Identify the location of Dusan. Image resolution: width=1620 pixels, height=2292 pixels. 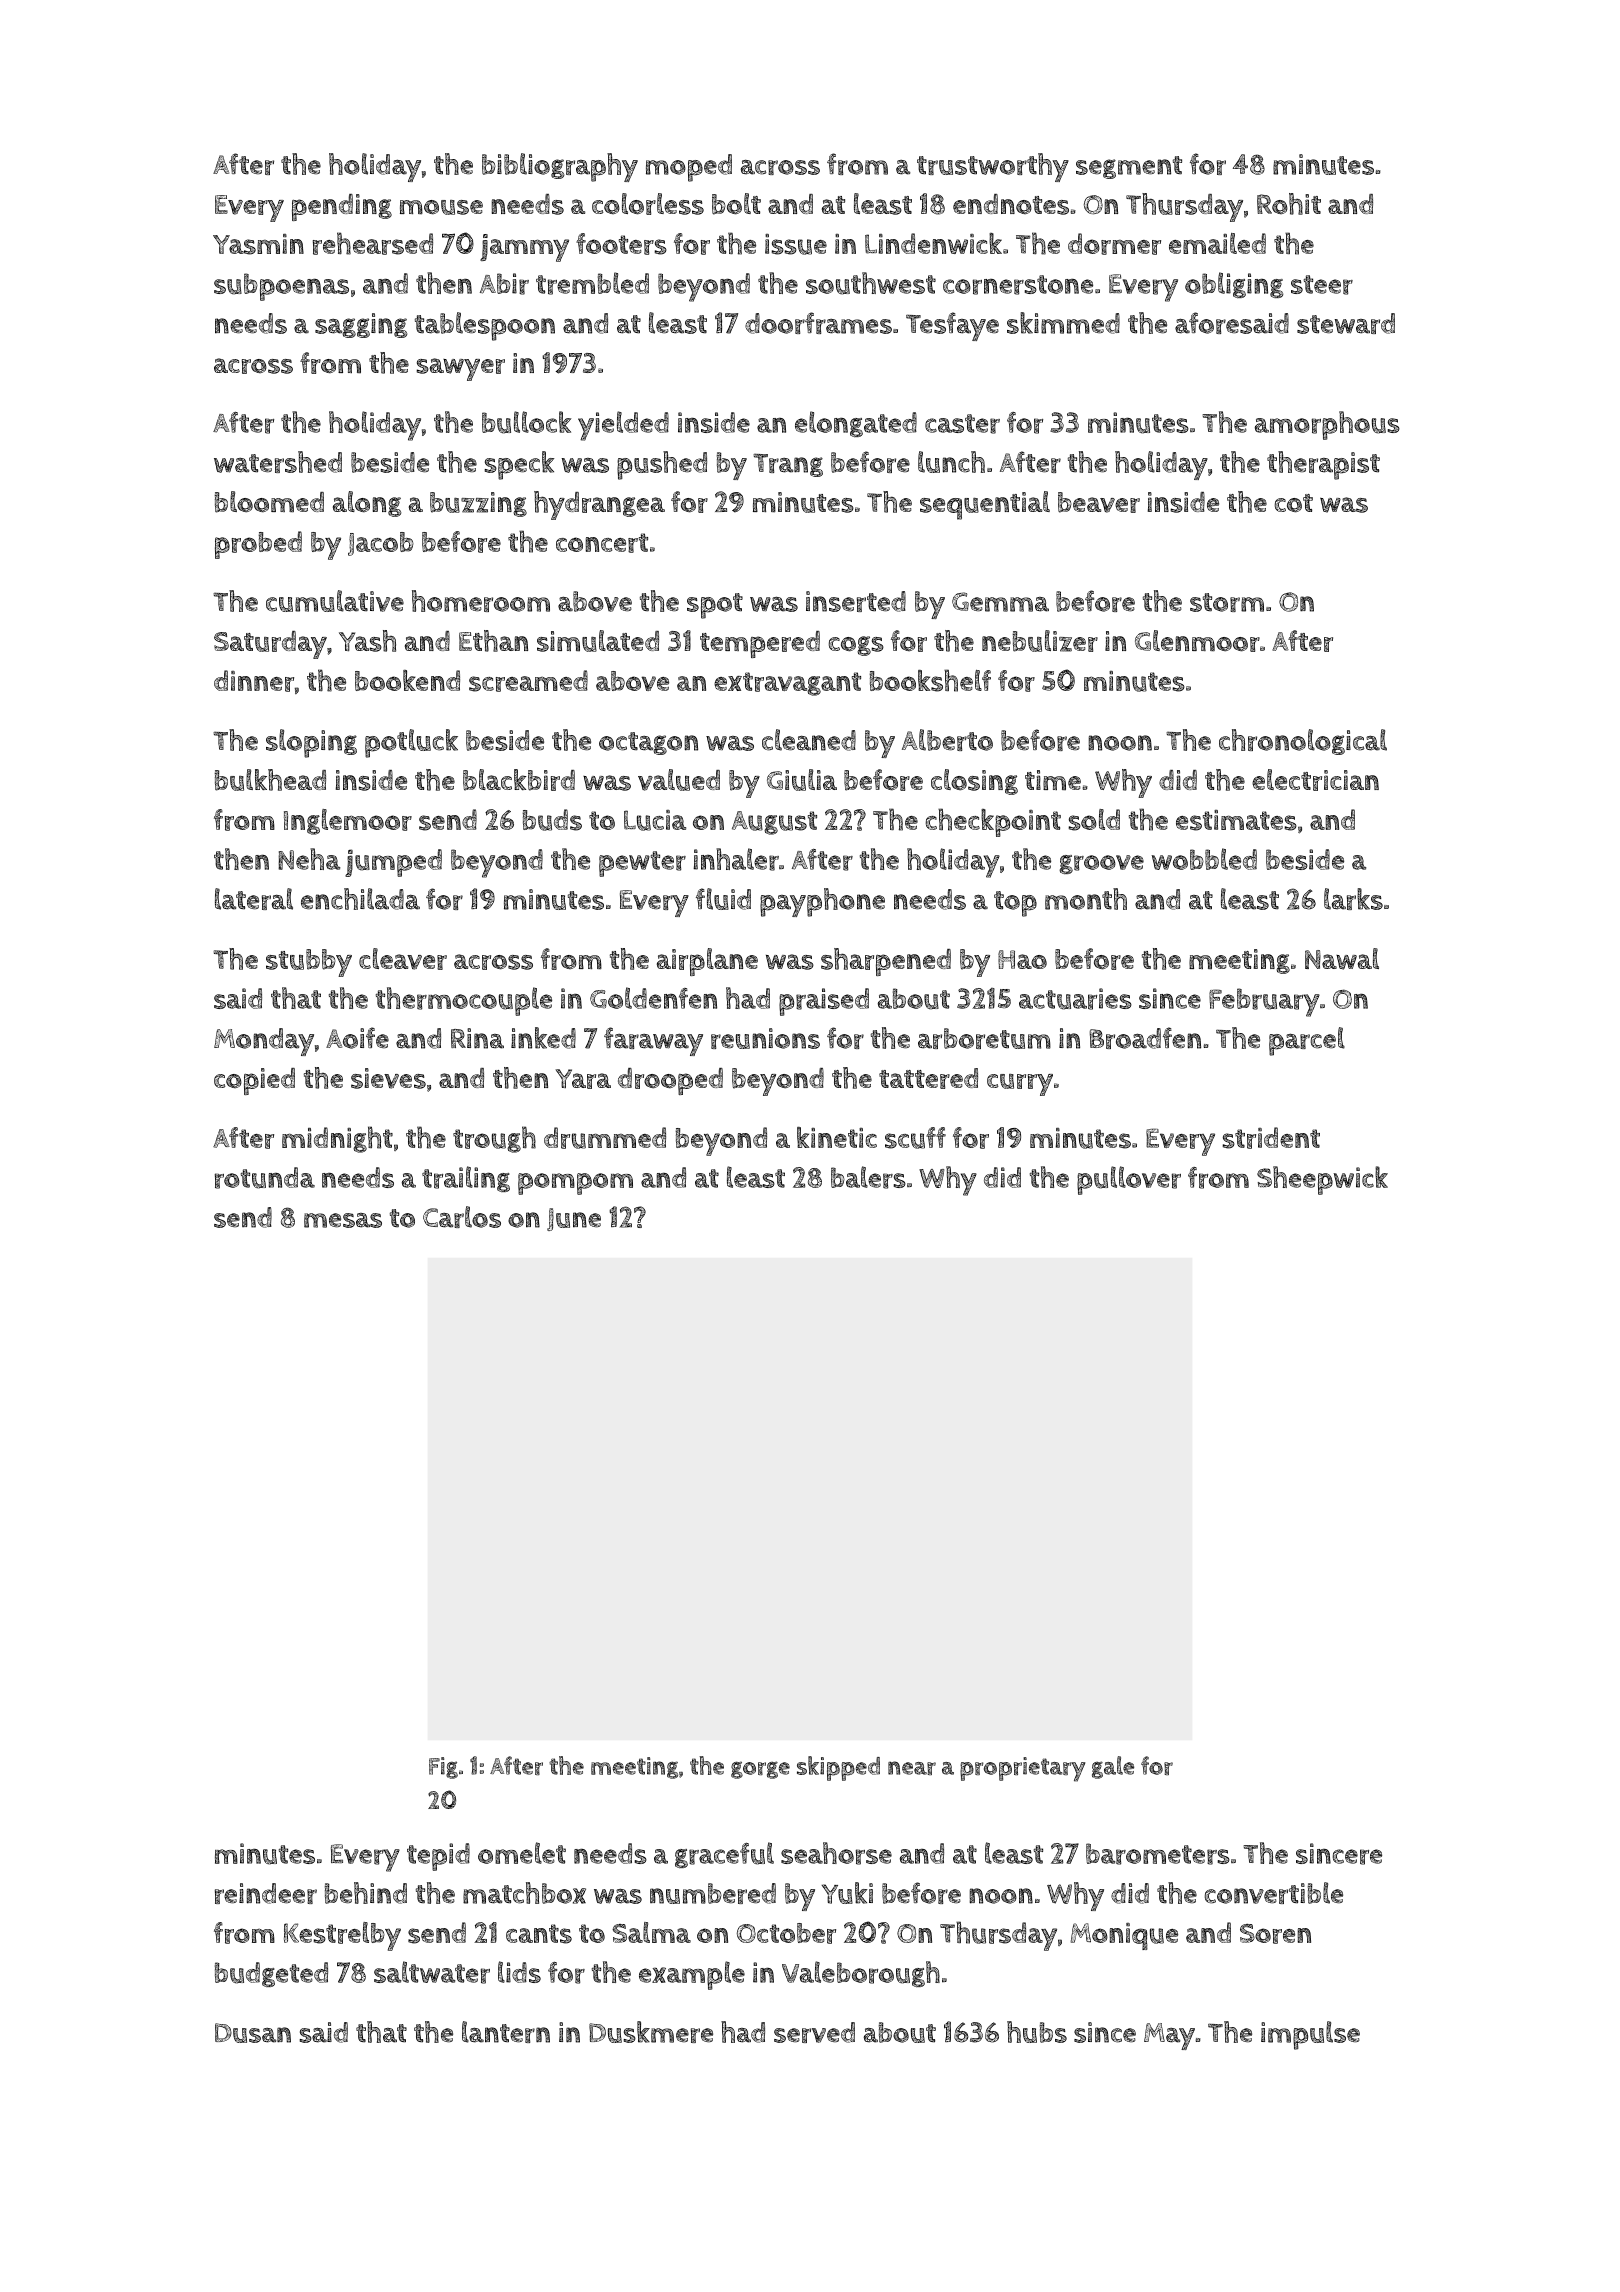
(253, 2033).
